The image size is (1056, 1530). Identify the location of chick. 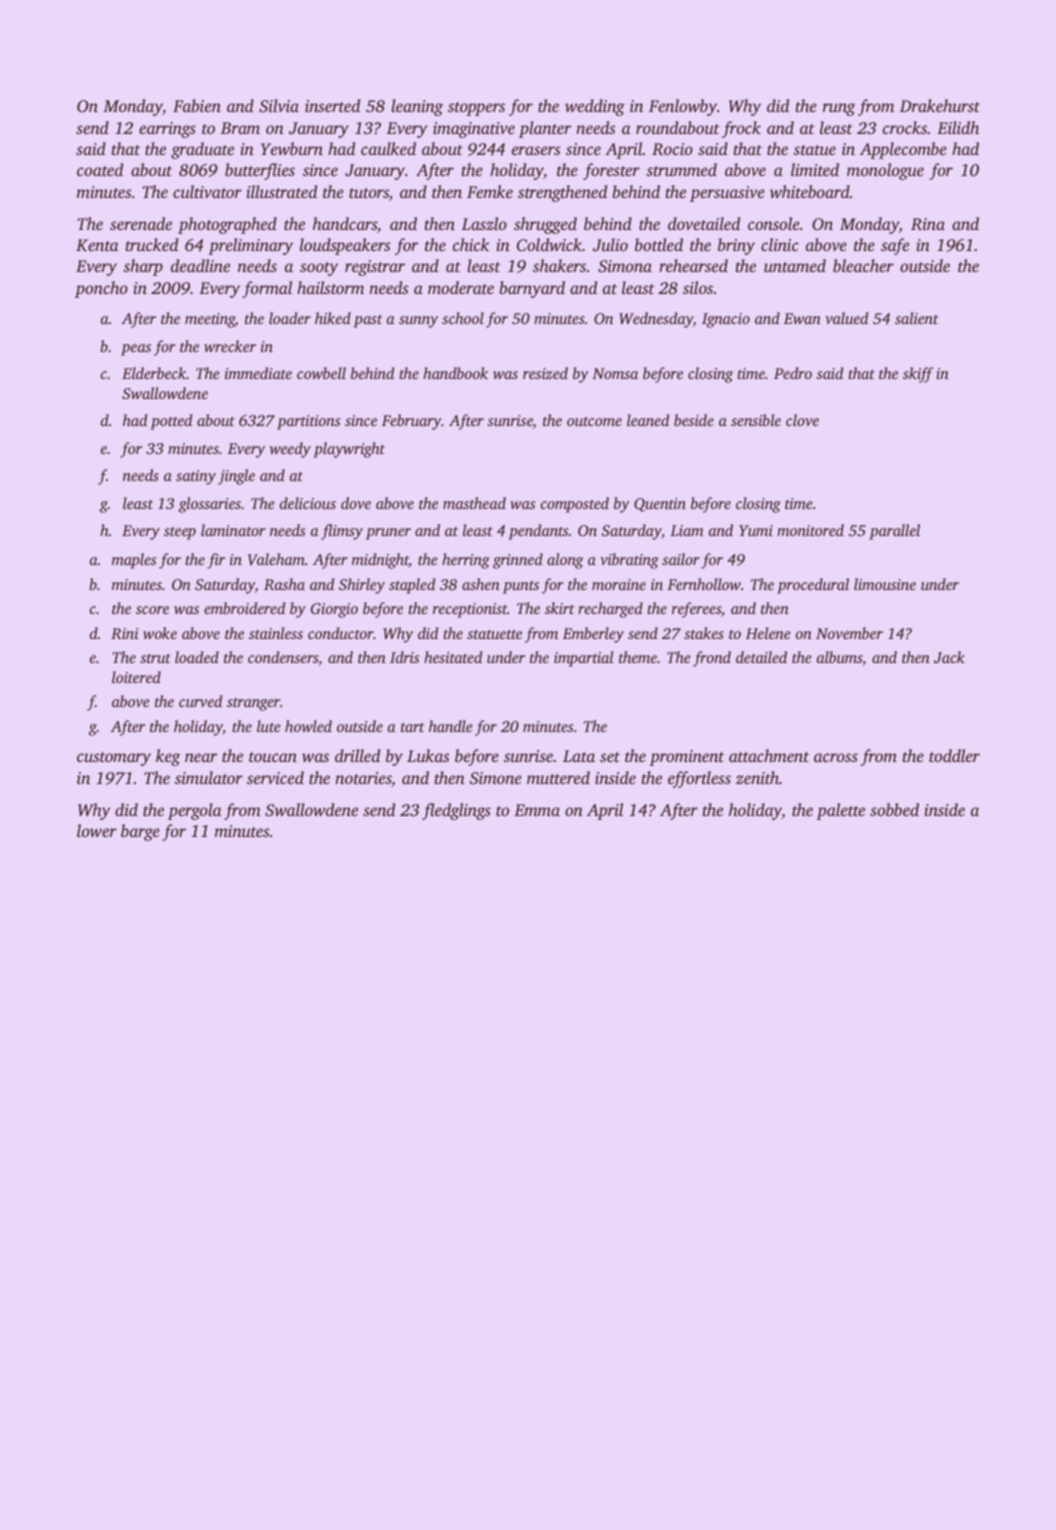
(471, 244).
